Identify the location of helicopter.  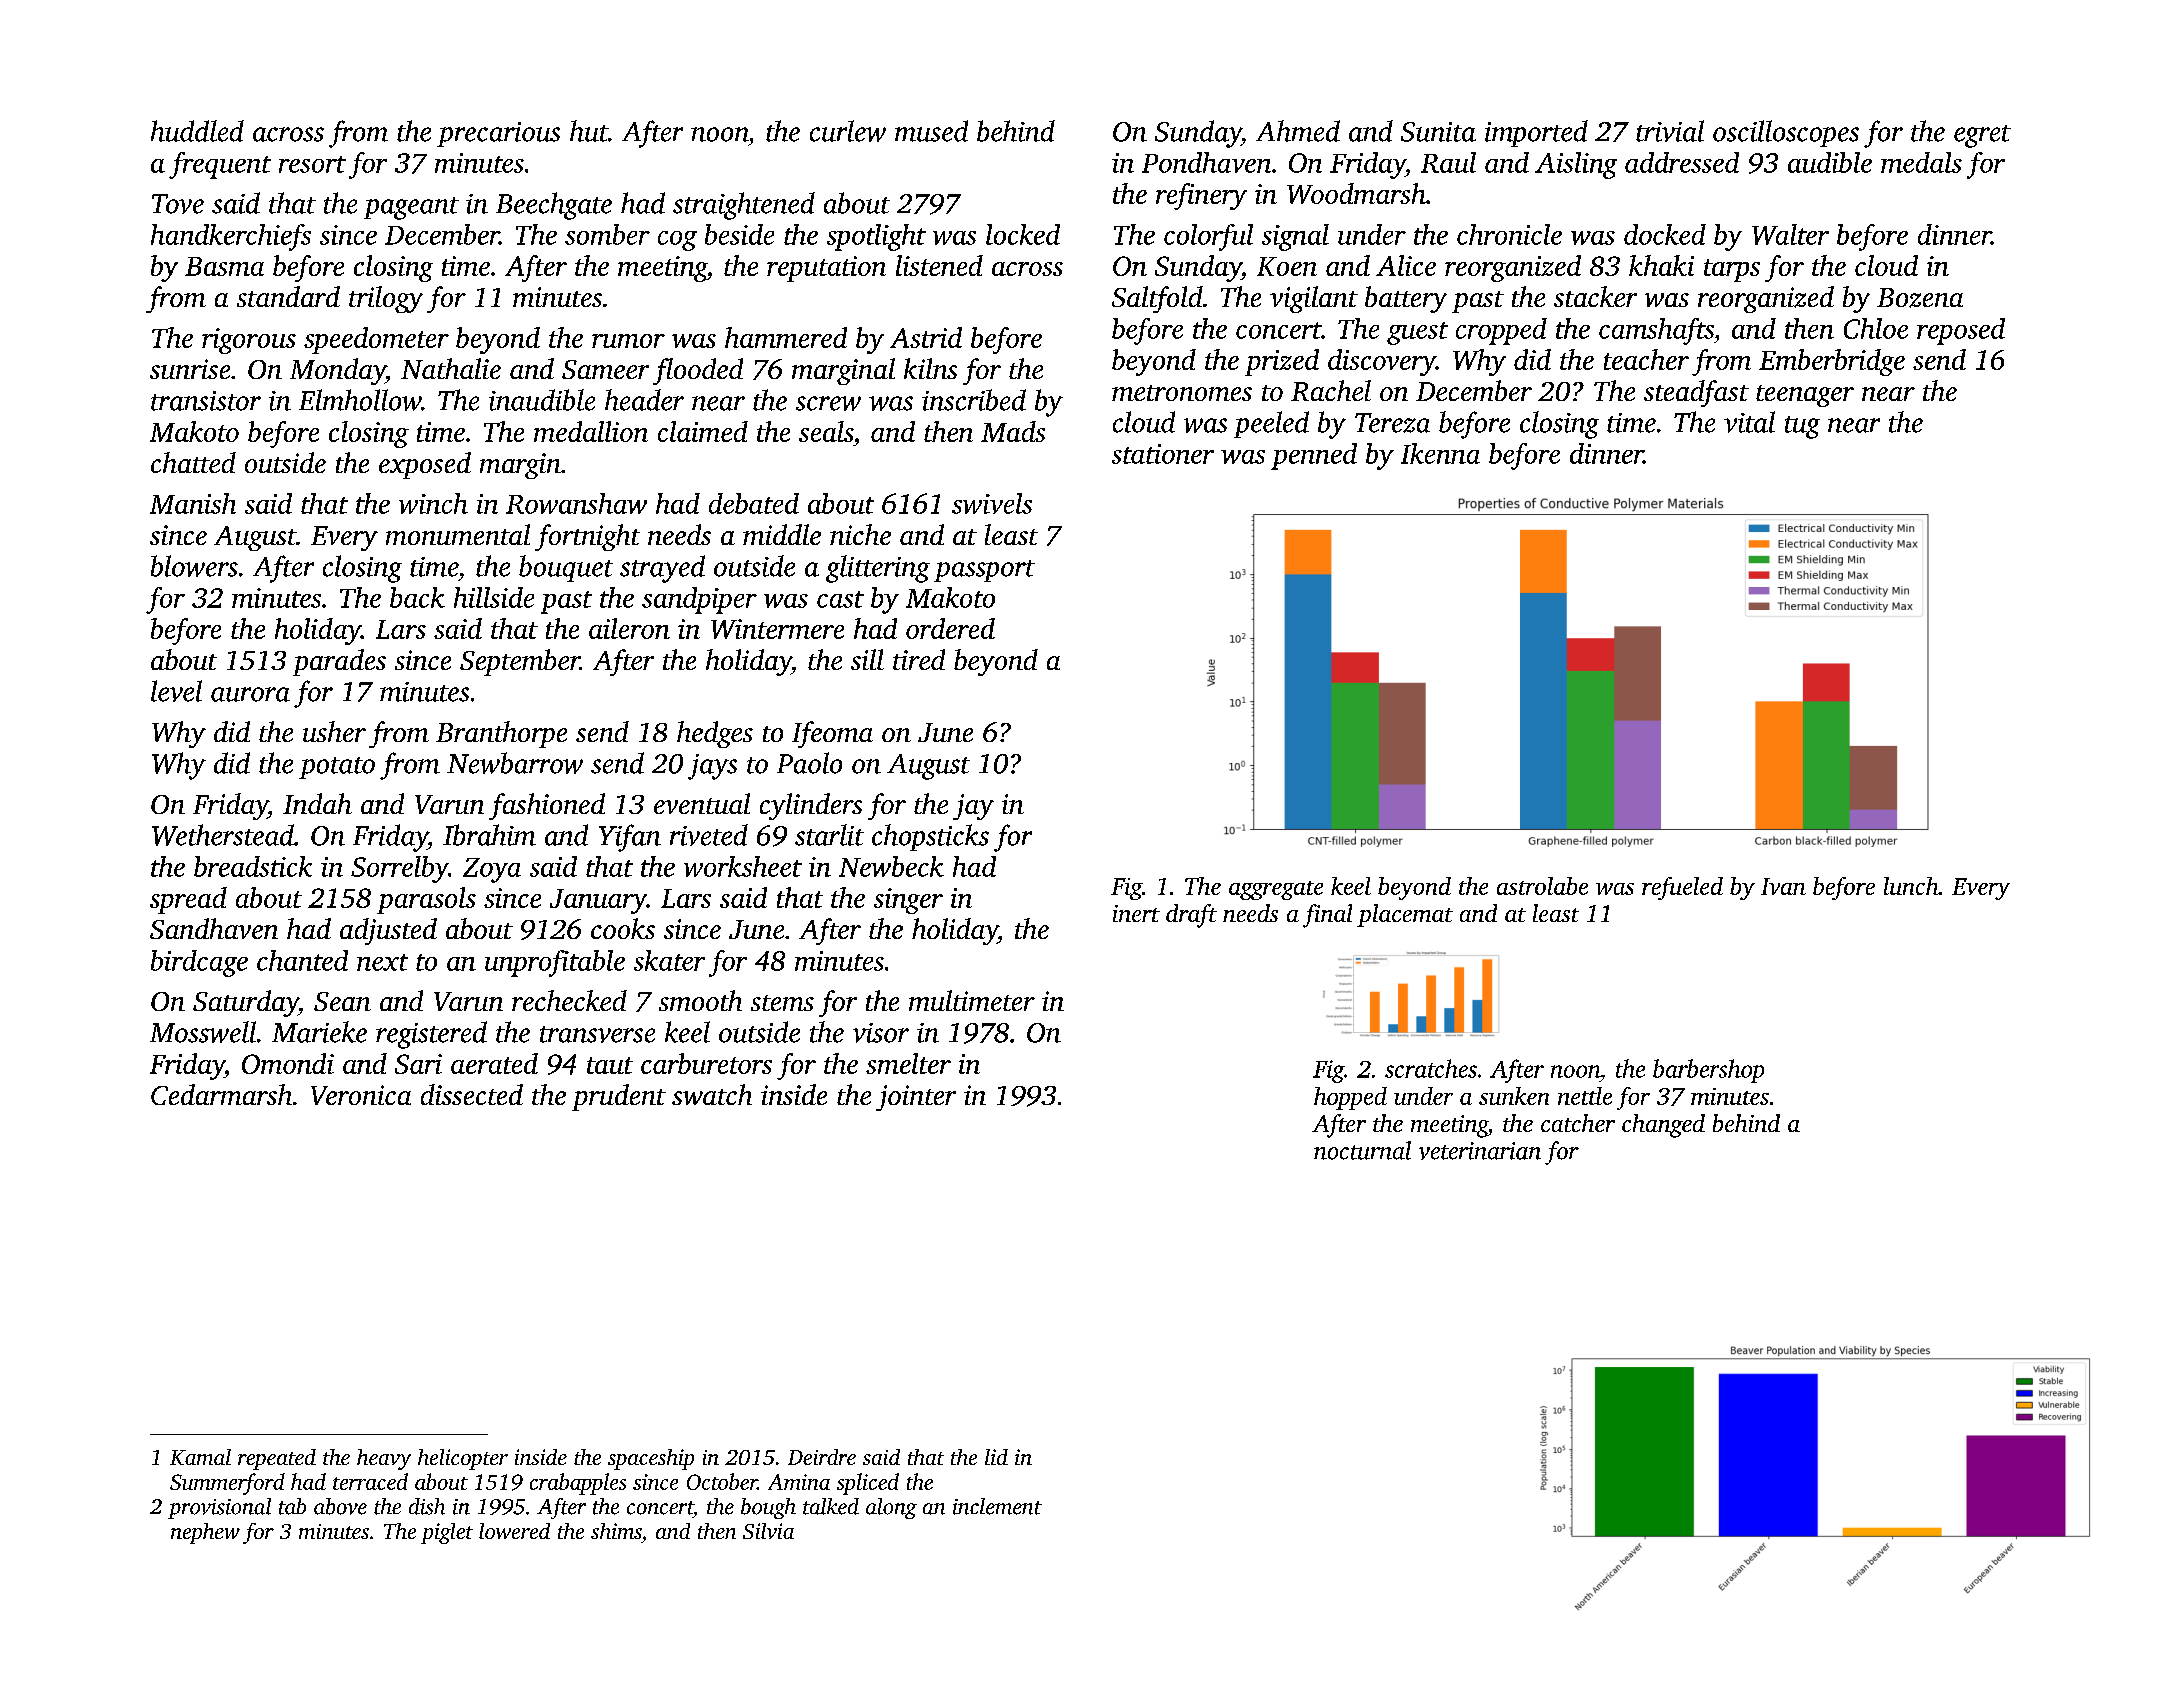
(463, 1459).
